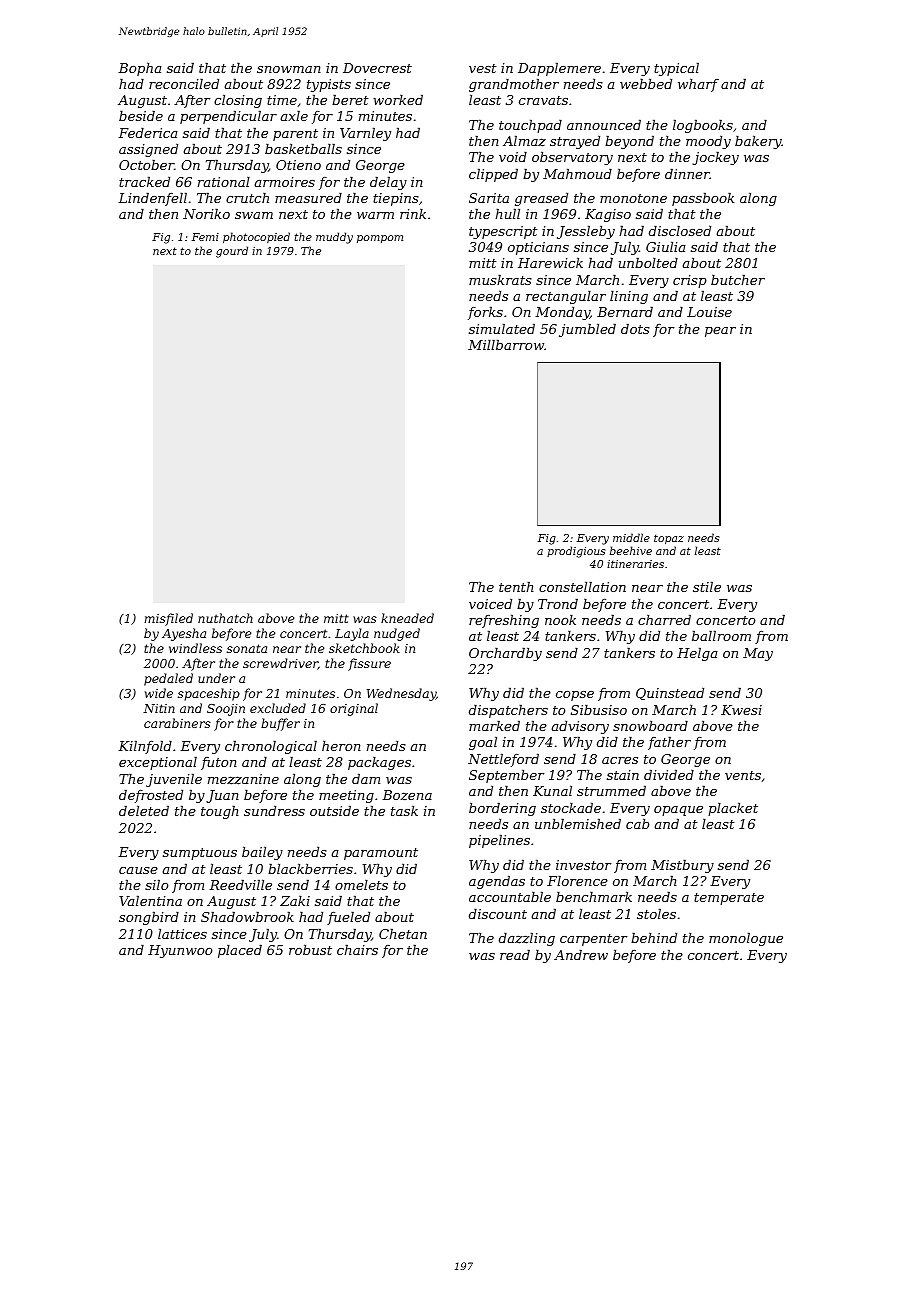 The height and width of the screenshot is (1316, 908). Describe the element at coordinates (507, 776) in the screenshot. I see `September` at that location.
